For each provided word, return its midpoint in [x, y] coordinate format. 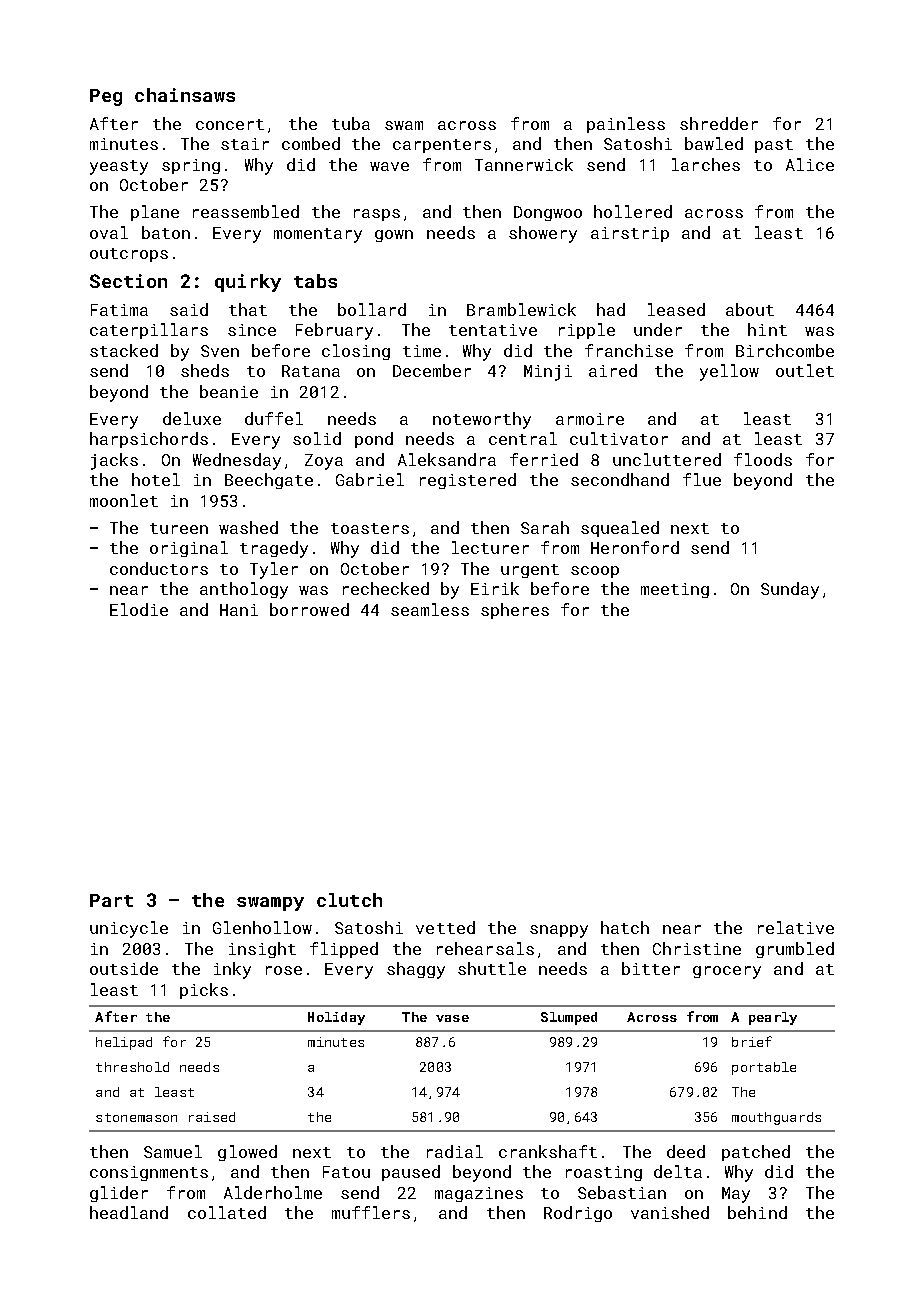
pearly [773, 1018]
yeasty [119, 167]
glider [119, 1194]
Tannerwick [524, 164]
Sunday [790, 590]
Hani [239, 610]
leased [676, 309]
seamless [430, 609]
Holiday [336, 1018]
